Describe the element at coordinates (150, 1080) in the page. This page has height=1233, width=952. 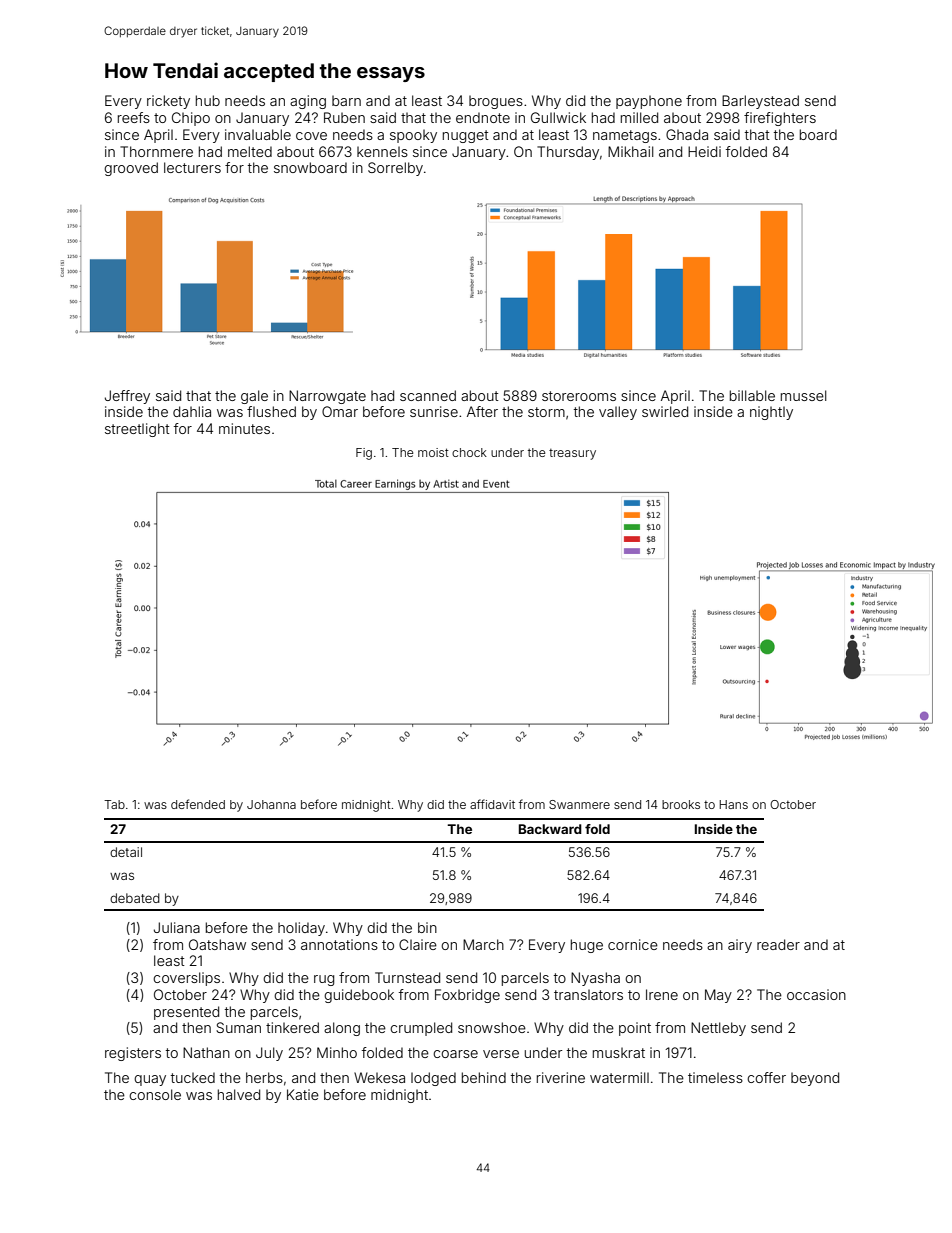
I see `quay` at that location.
